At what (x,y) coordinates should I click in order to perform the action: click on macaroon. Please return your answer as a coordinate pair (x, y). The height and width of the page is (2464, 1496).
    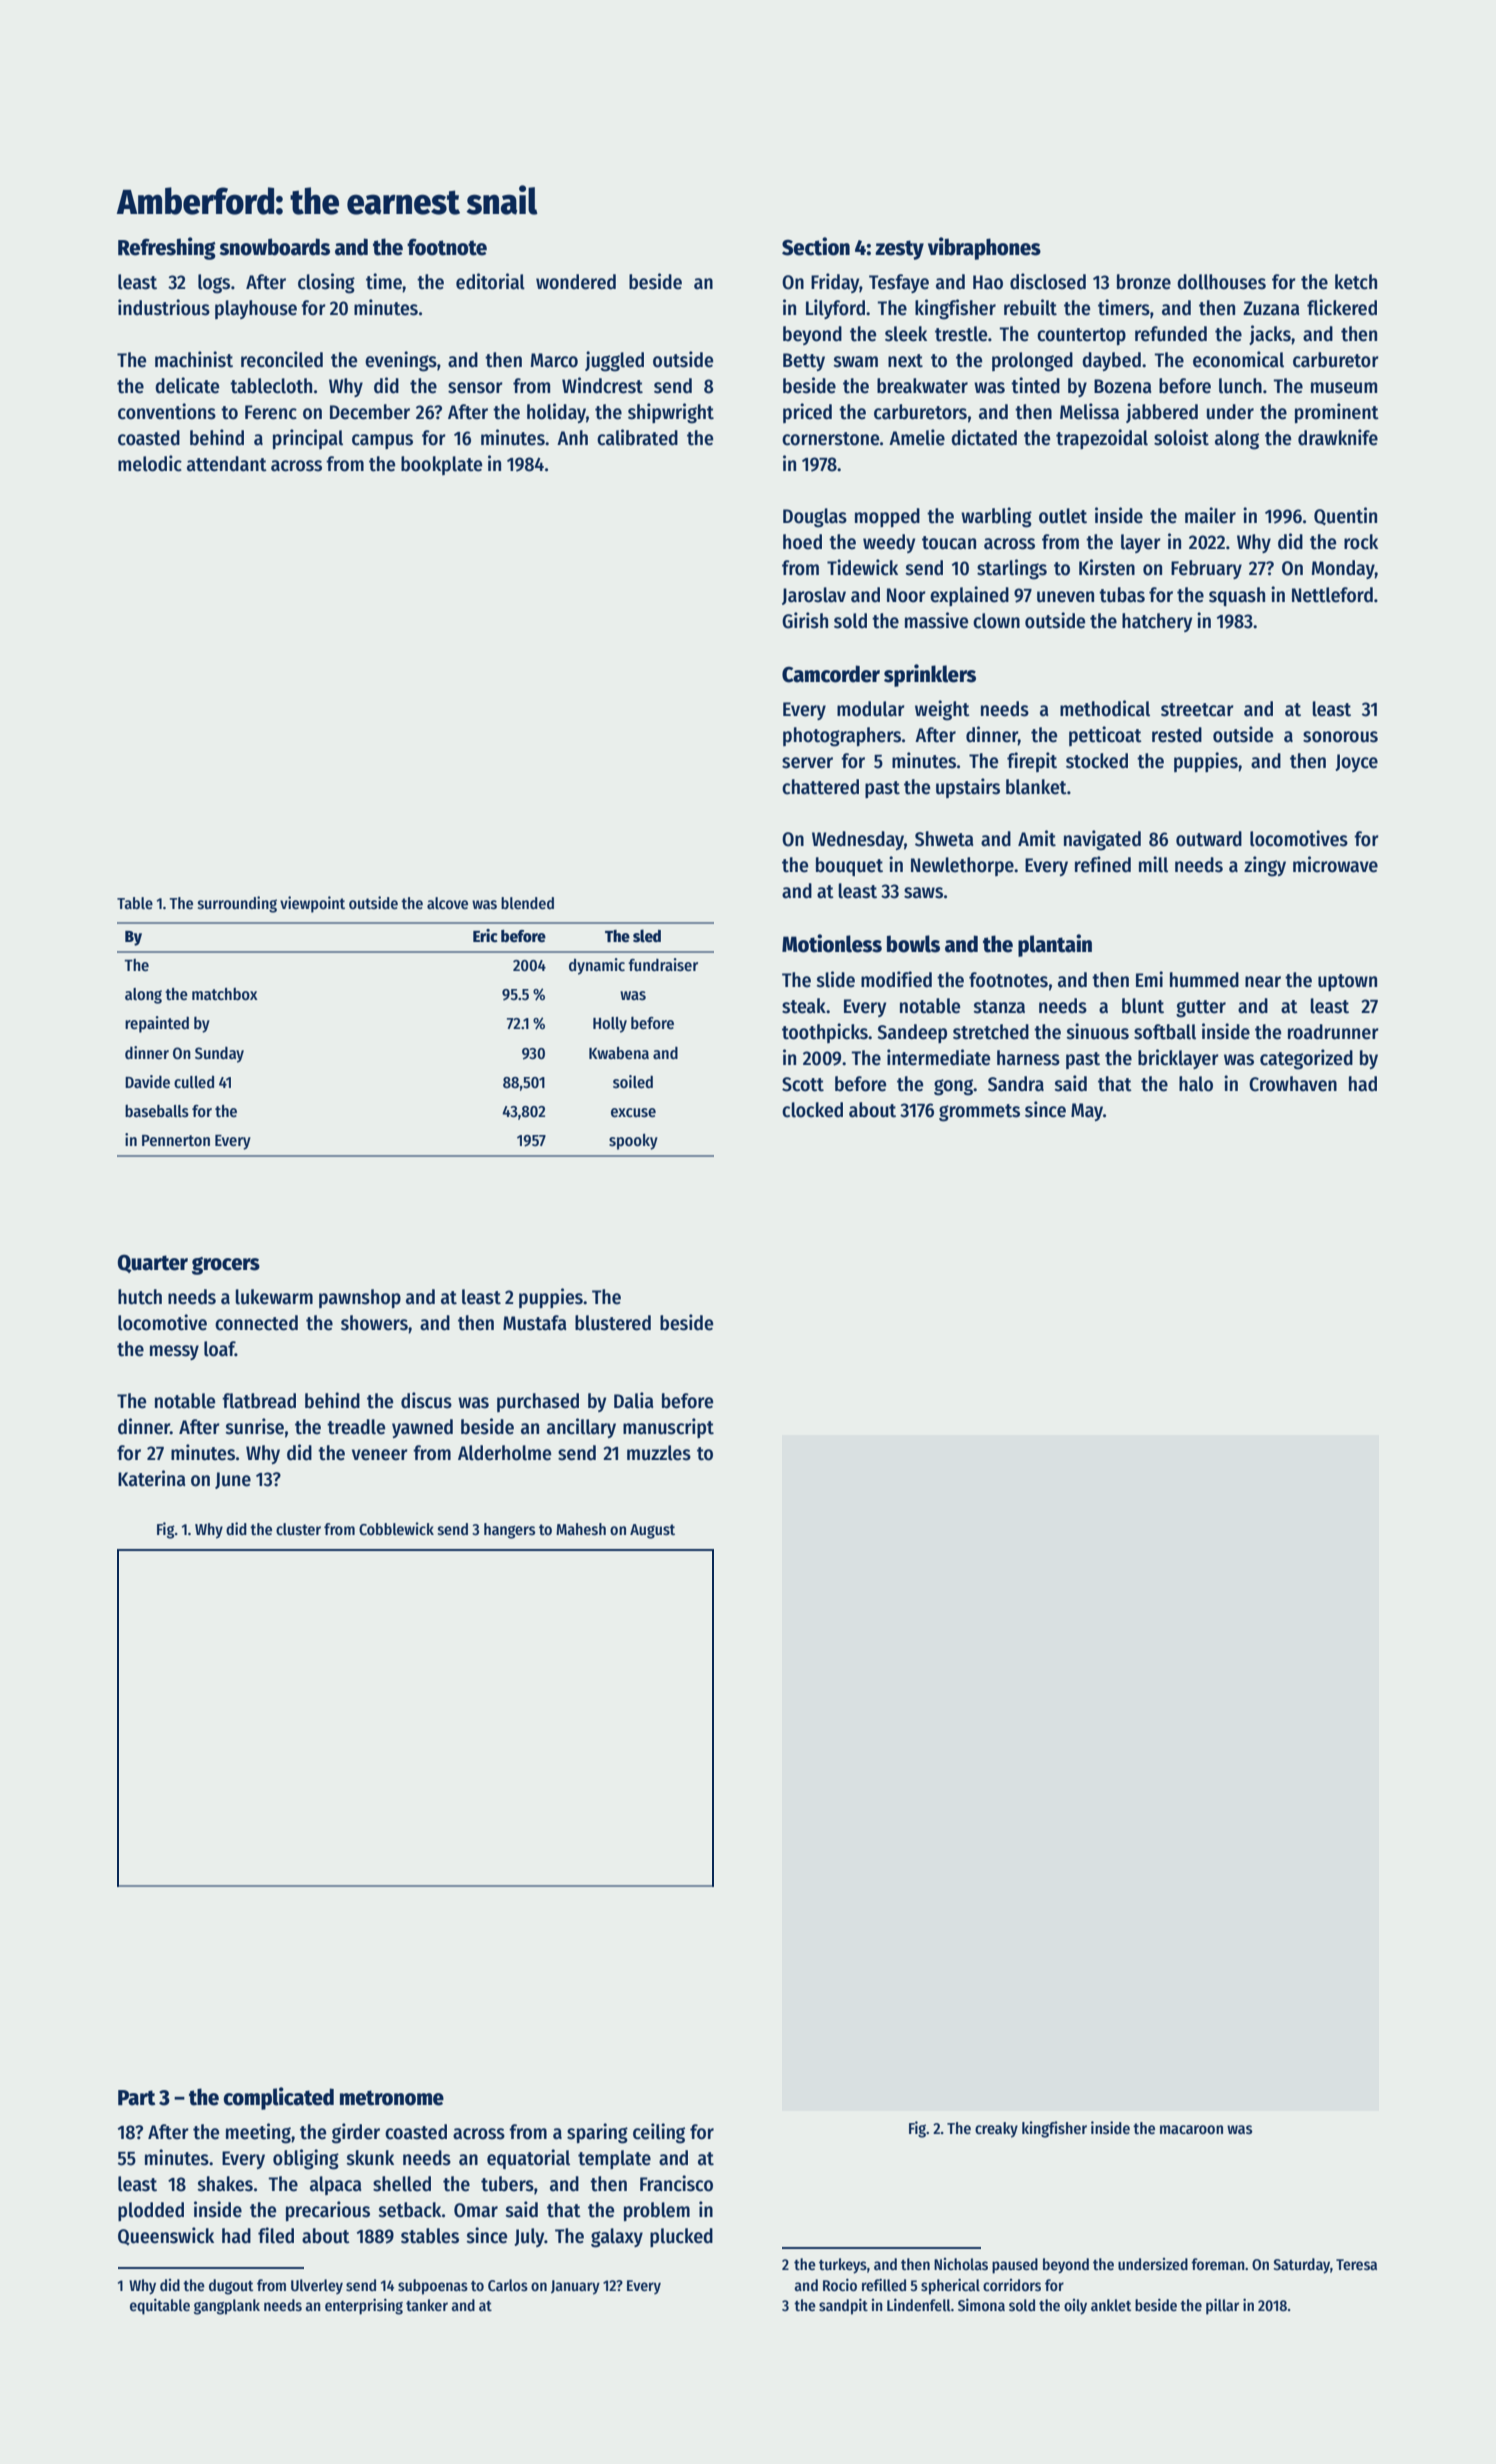
    Looking at the image, I should click on (1191, 2129).
